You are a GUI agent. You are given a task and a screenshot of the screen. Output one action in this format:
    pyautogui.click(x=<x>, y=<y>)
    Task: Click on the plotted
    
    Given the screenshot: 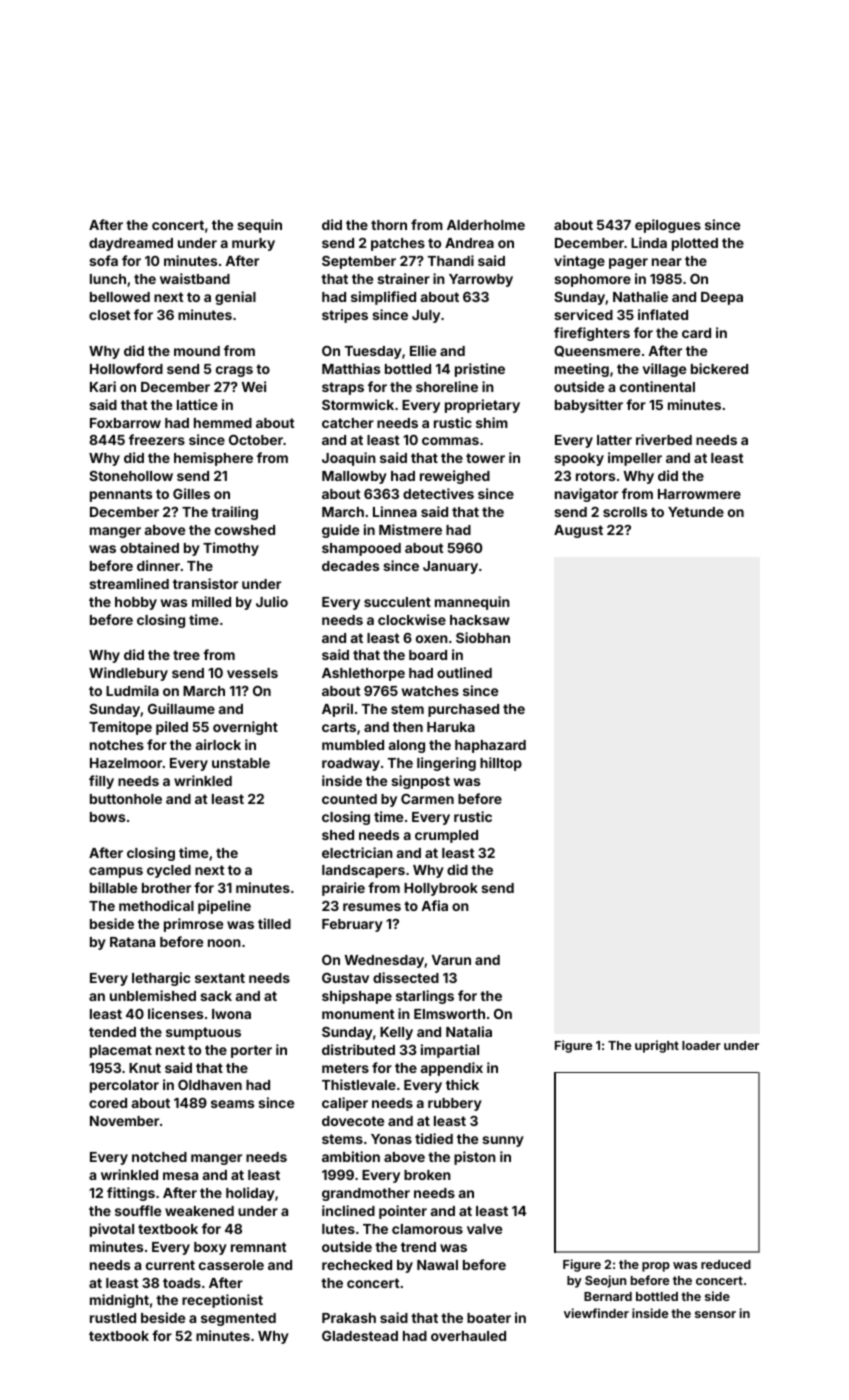 What is the action you would take?
    pyautogui.click(x=695, y=244)
